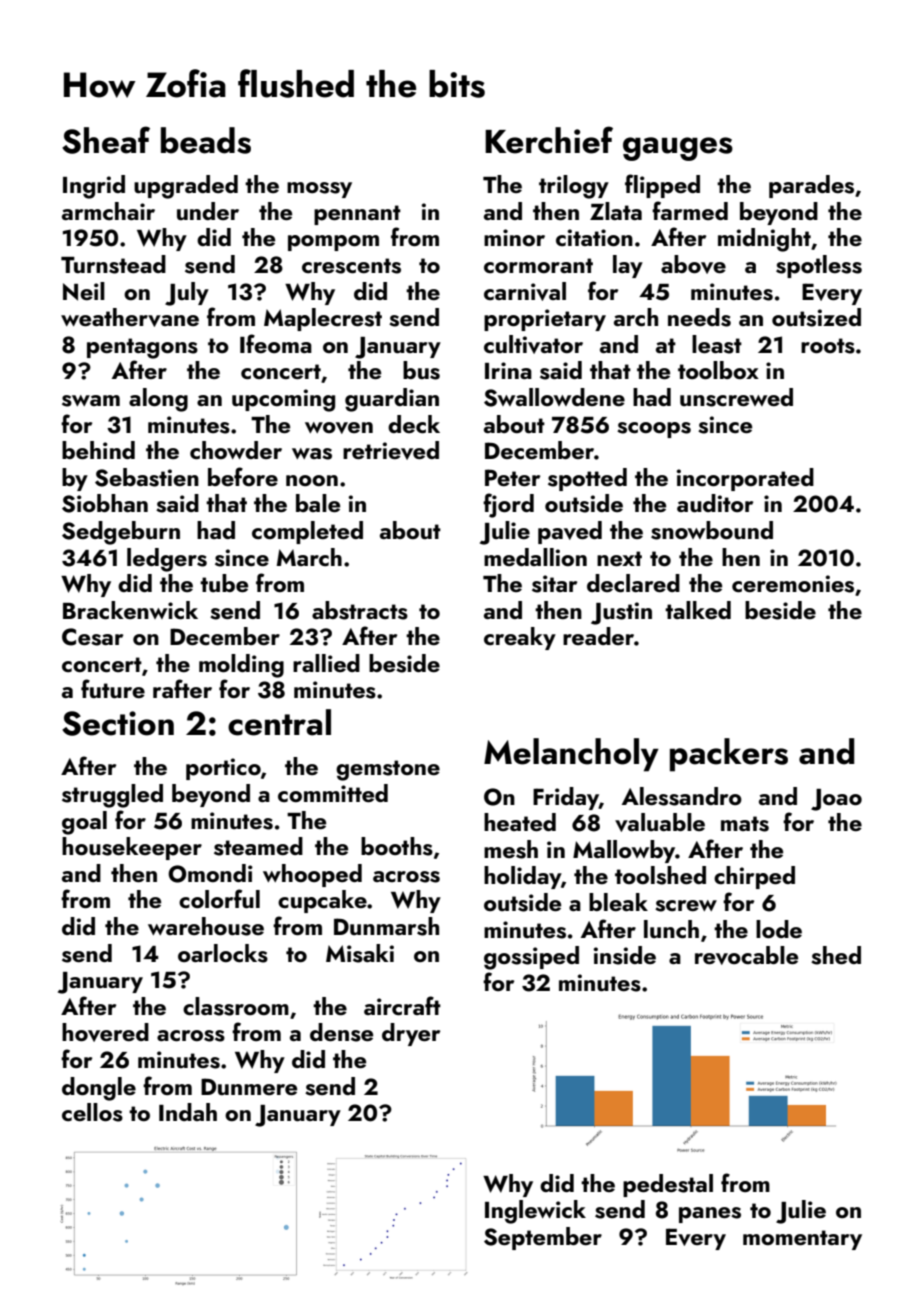  I want to click on pennant, so click(357, 215).
